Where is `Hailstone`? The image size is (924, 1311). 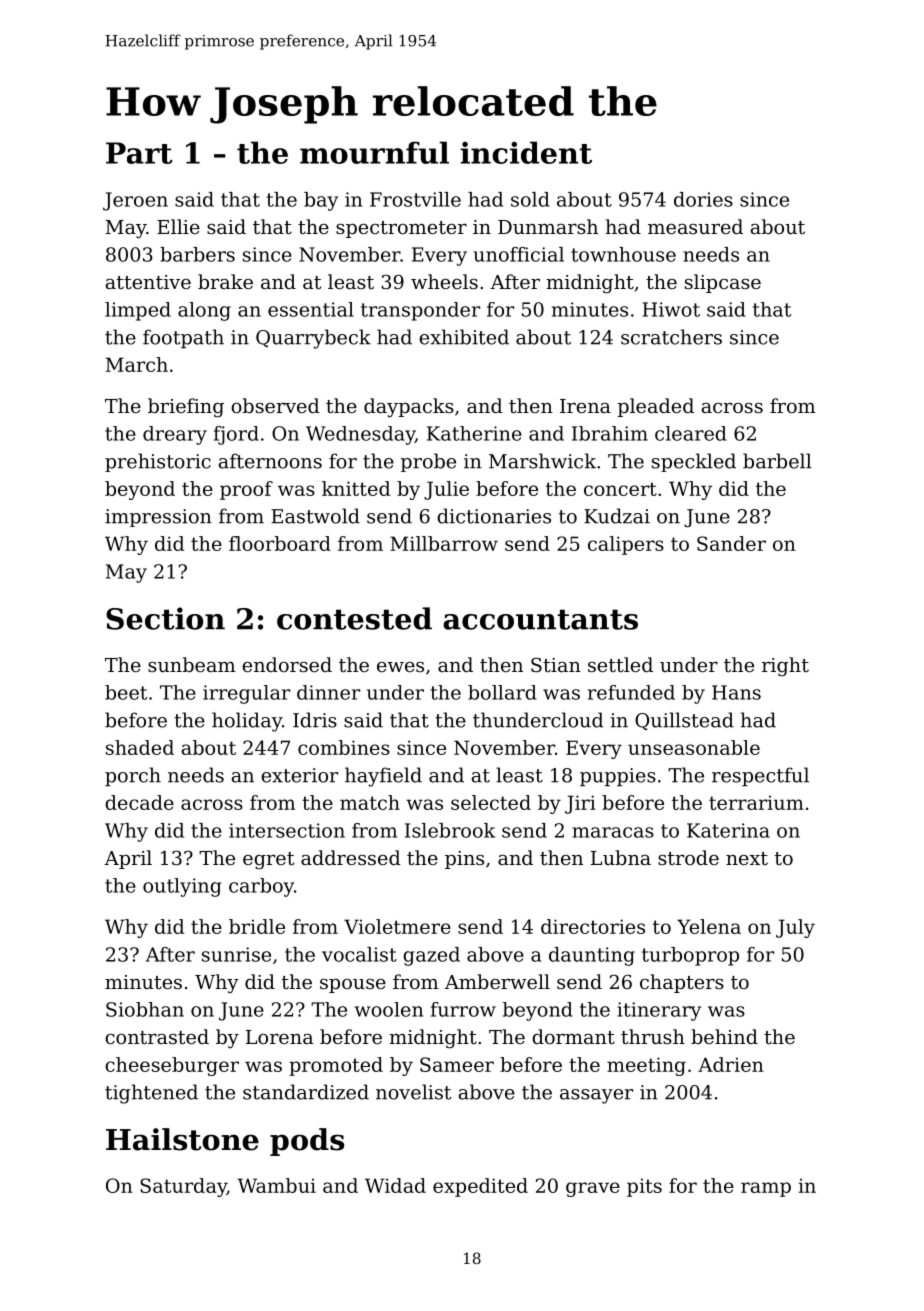 Hailstone is located at coordinates (182, 1139).
